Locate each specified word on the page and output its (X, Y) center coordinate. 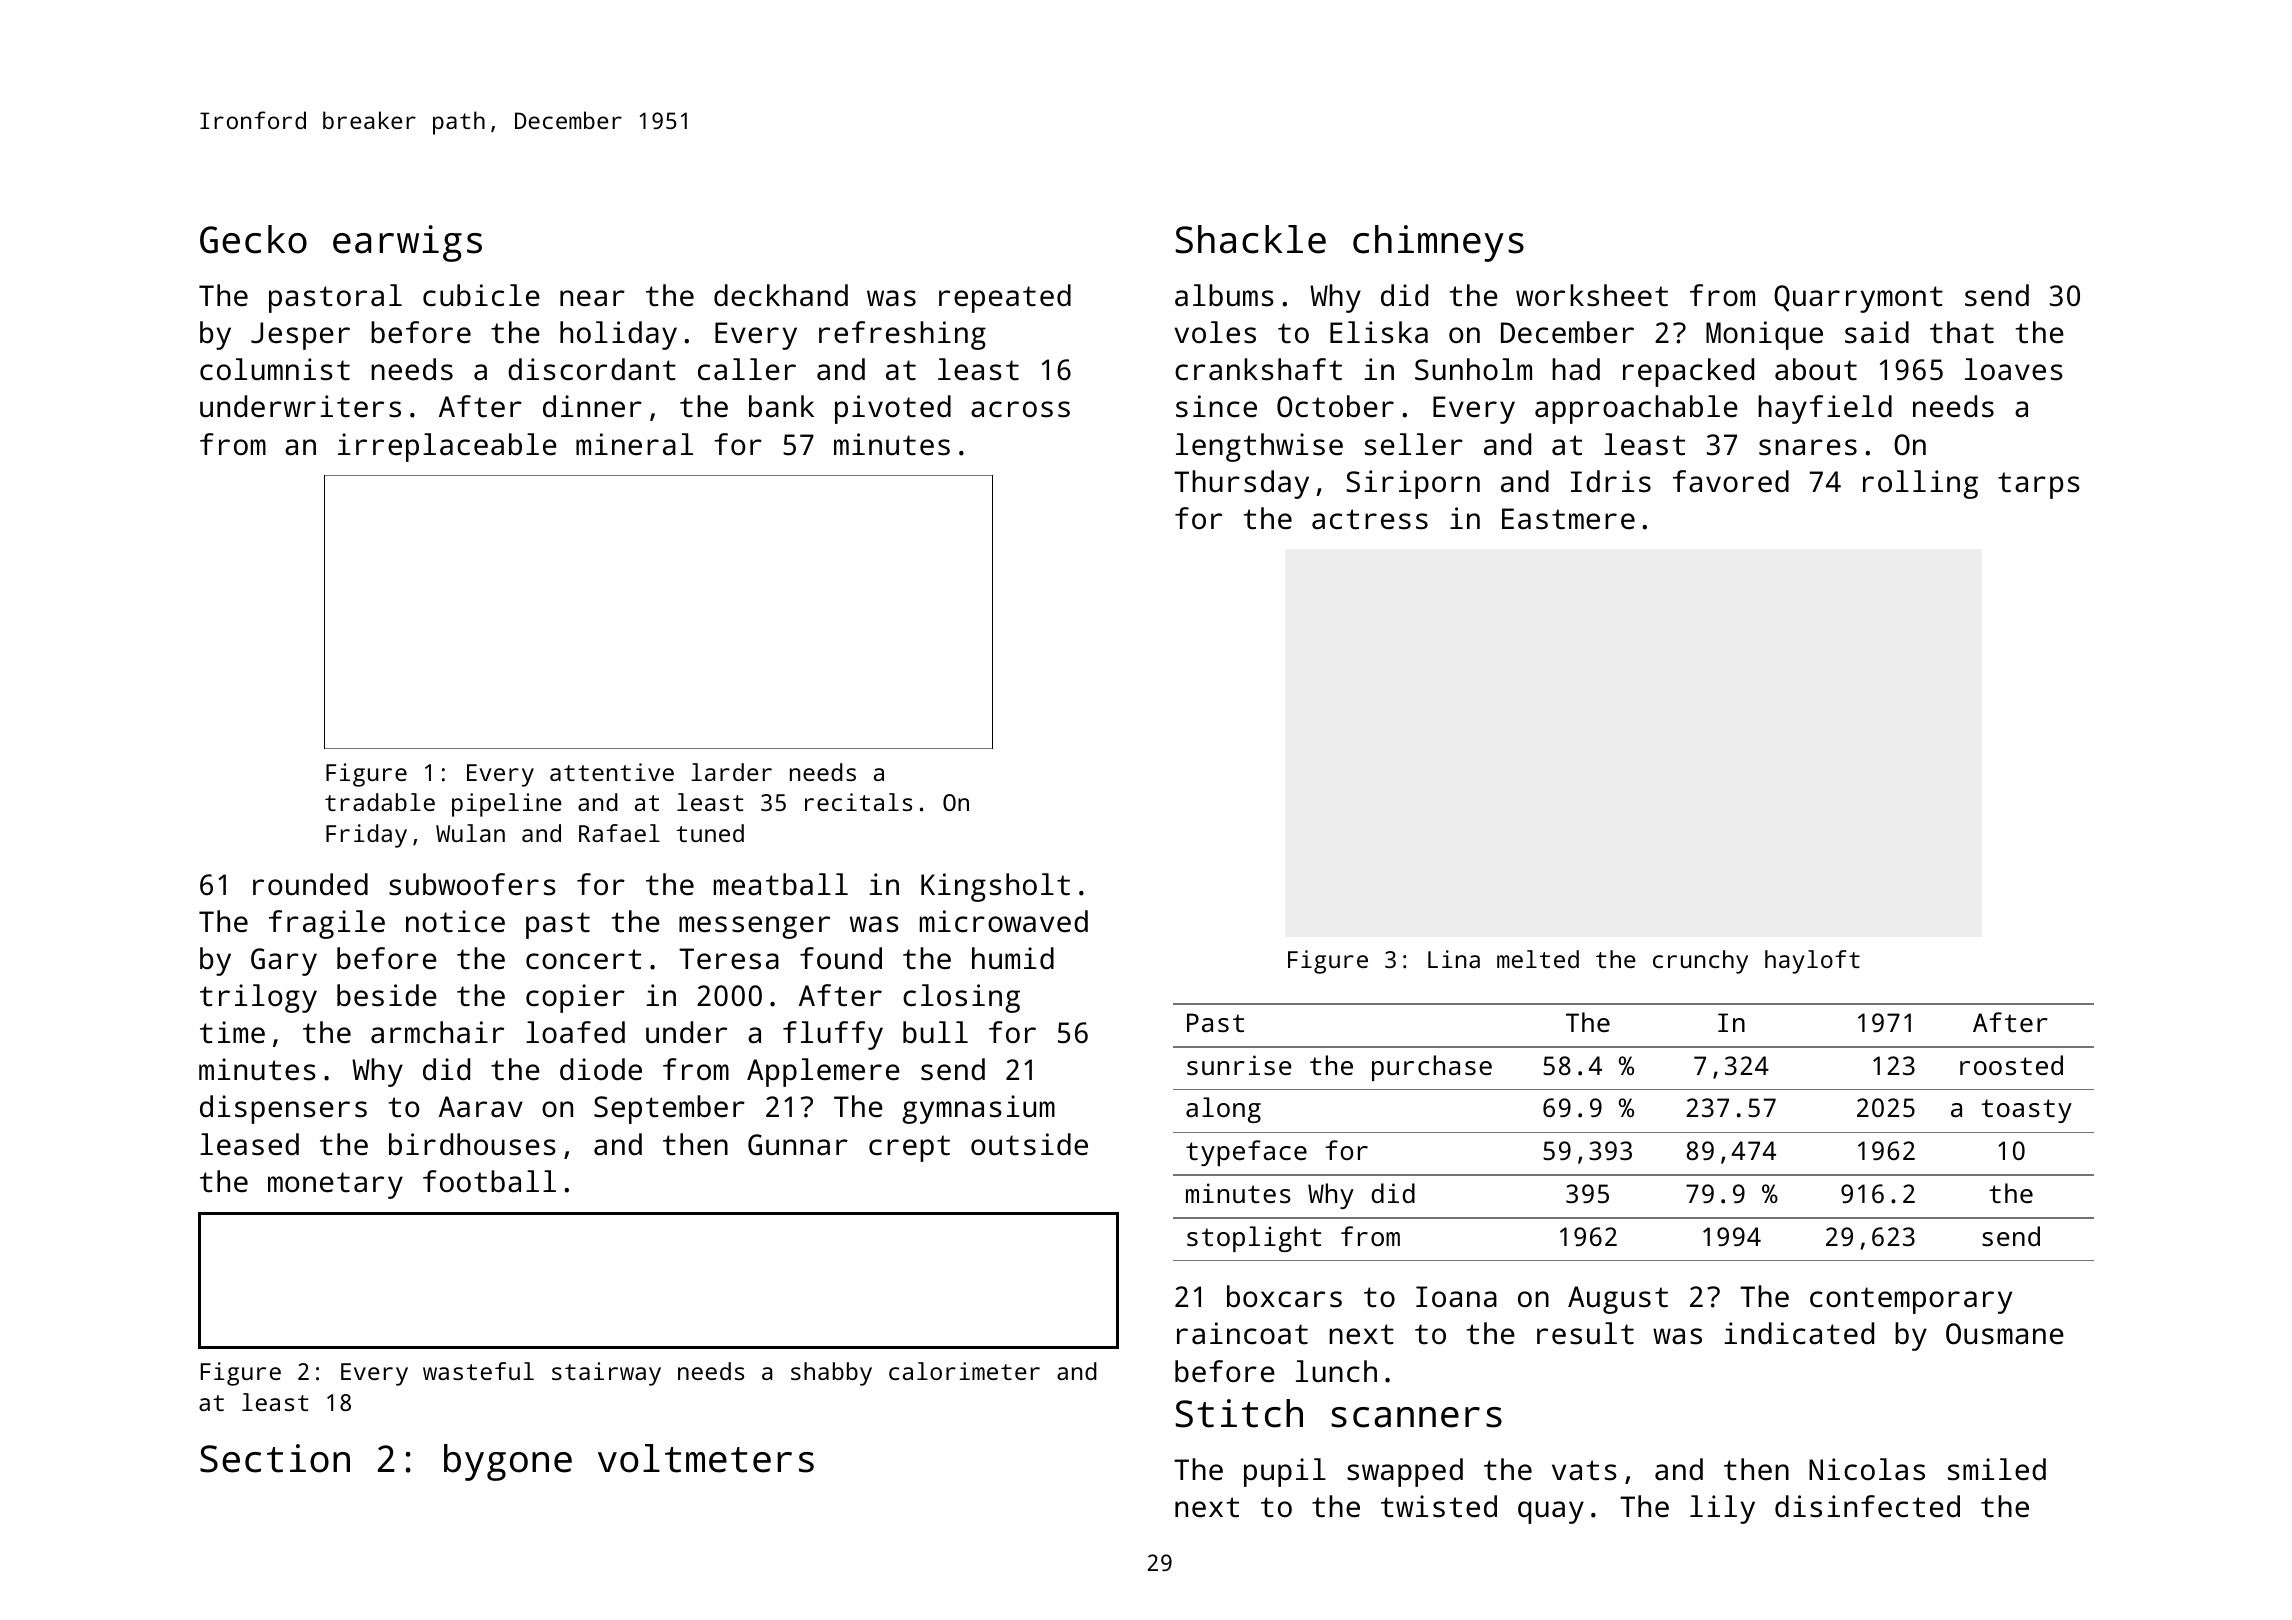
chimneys (1438, 243)
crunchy (1700, 962)
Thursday (1241, 484)
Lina (1454, 959)
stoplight (1254, 1239)
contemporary (1911, 1300)
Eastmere (1568, 519)
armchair (437, 1032)
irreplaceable (447, 447)
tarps (2039, 485)
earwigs (407, 243)
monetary (335, 1185)
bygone (508, 1462)
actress (1370, 519)
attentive (612, 772)
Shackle (1251, 239)
